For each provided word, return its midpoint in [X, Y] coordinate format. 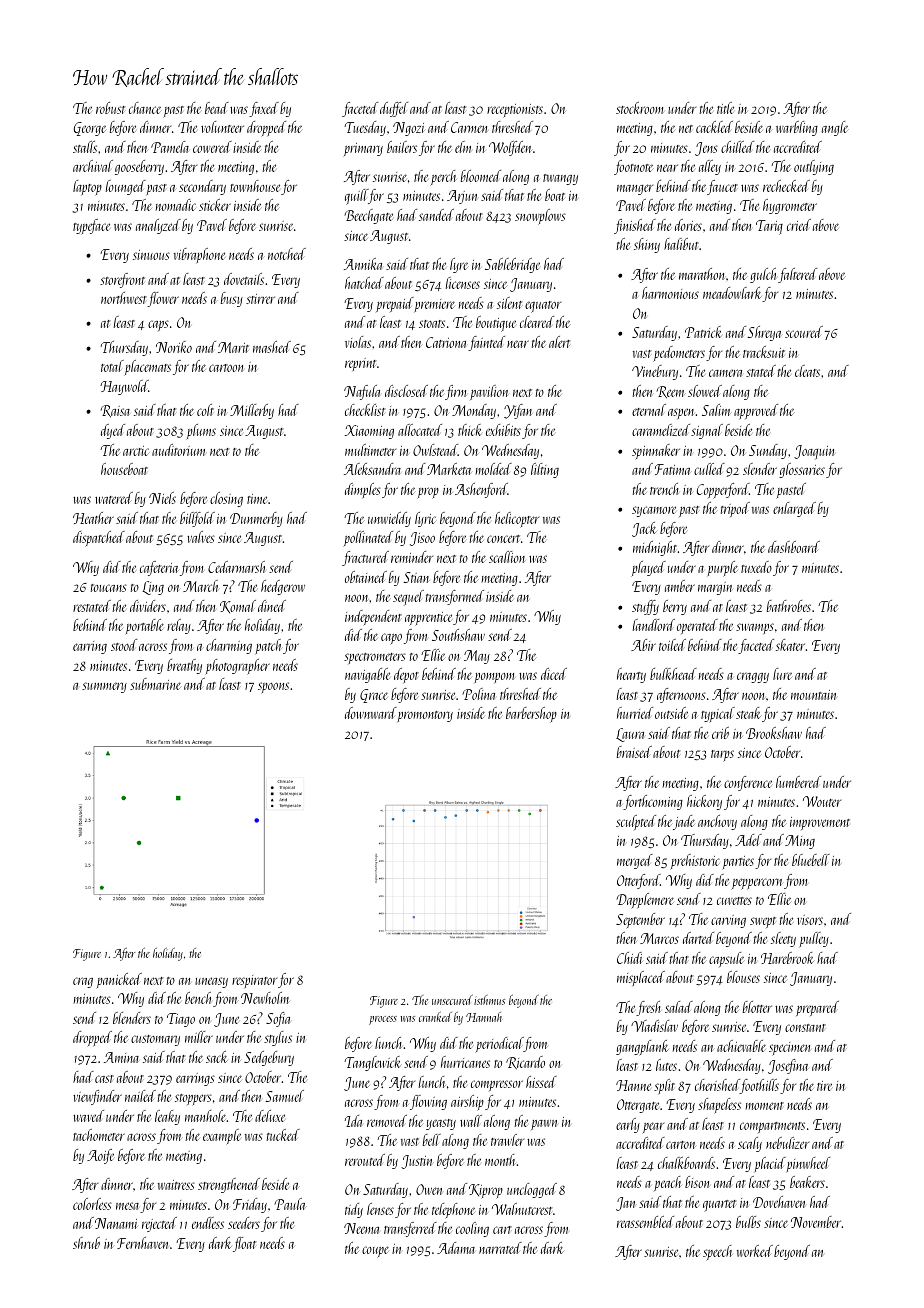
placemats [147, 368]
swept [763, 922]
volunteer [222, 127]
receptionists [515, 111]
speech [718, 1253]
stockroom [640, 108]
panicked [119, 981]
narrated [500, 1248]
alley [710, 167]
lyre [459, 265]
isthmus [489, 1000]
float [244, 1244]
